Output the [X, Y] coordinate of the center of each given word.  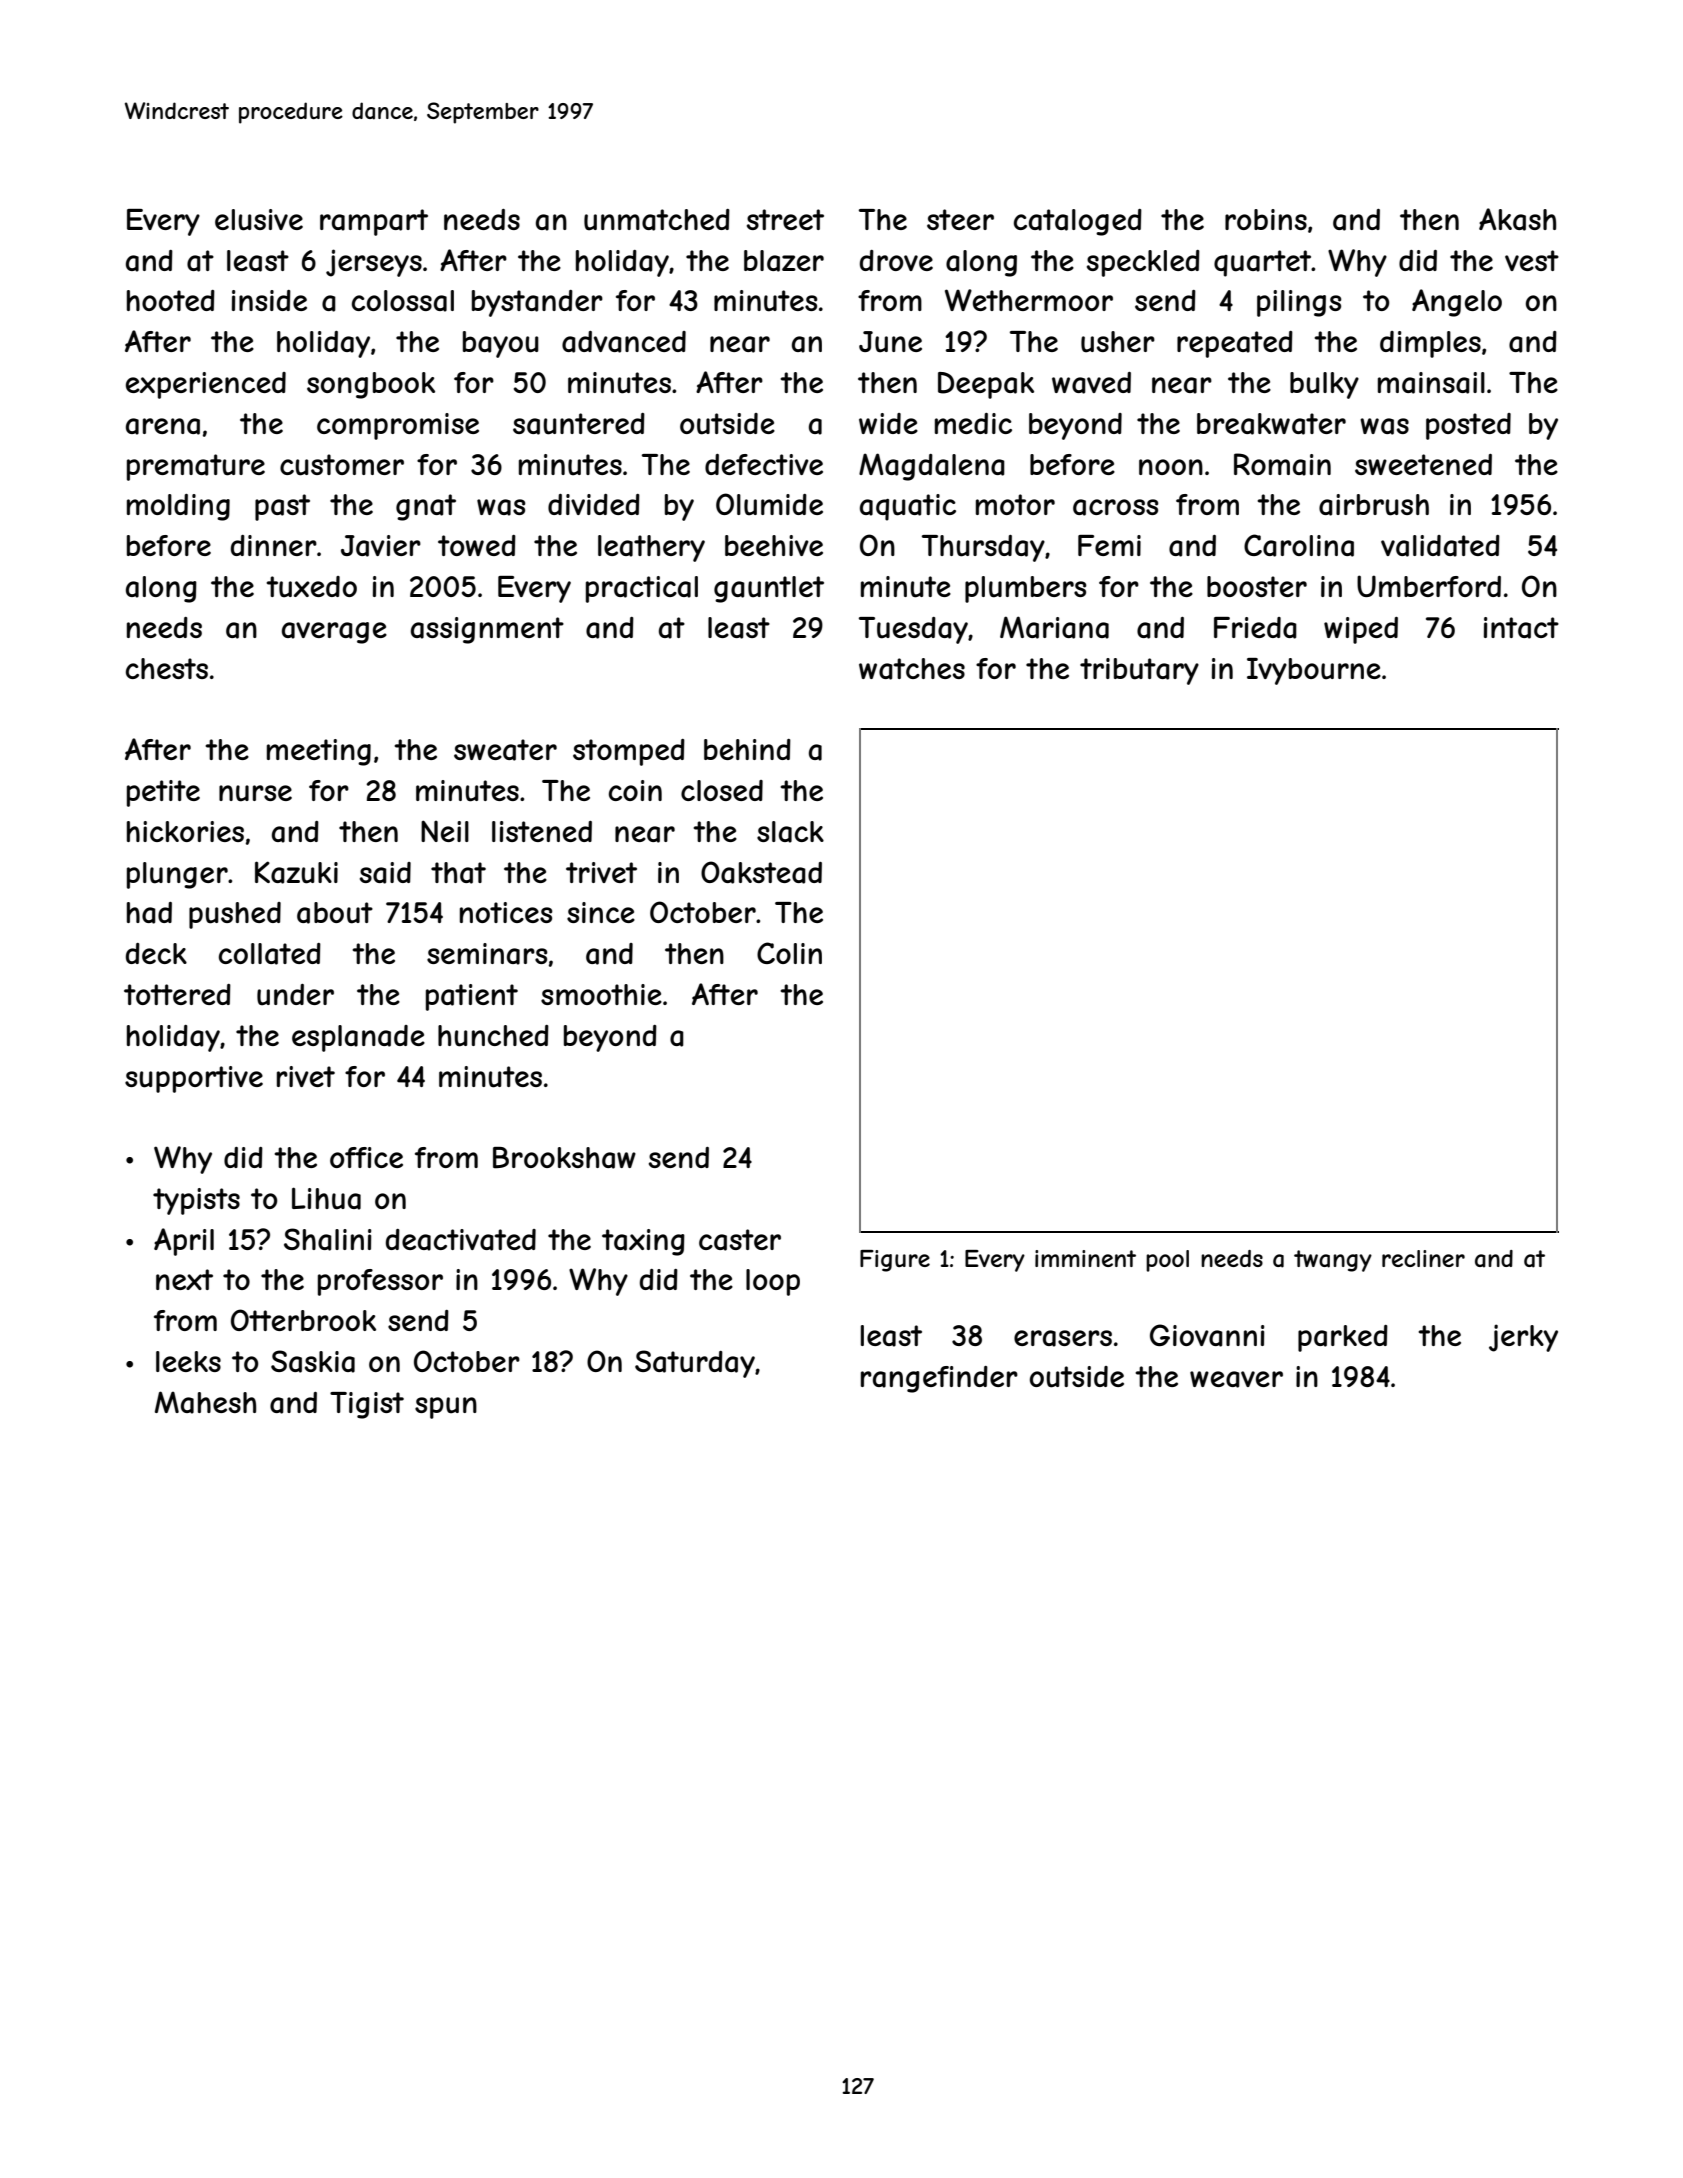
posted [1468, 426]
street [785, 219]
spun [446, 1408]
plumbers [1026, 589]
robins [1266, 219]
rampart [374, 222]
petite [163, 793]
